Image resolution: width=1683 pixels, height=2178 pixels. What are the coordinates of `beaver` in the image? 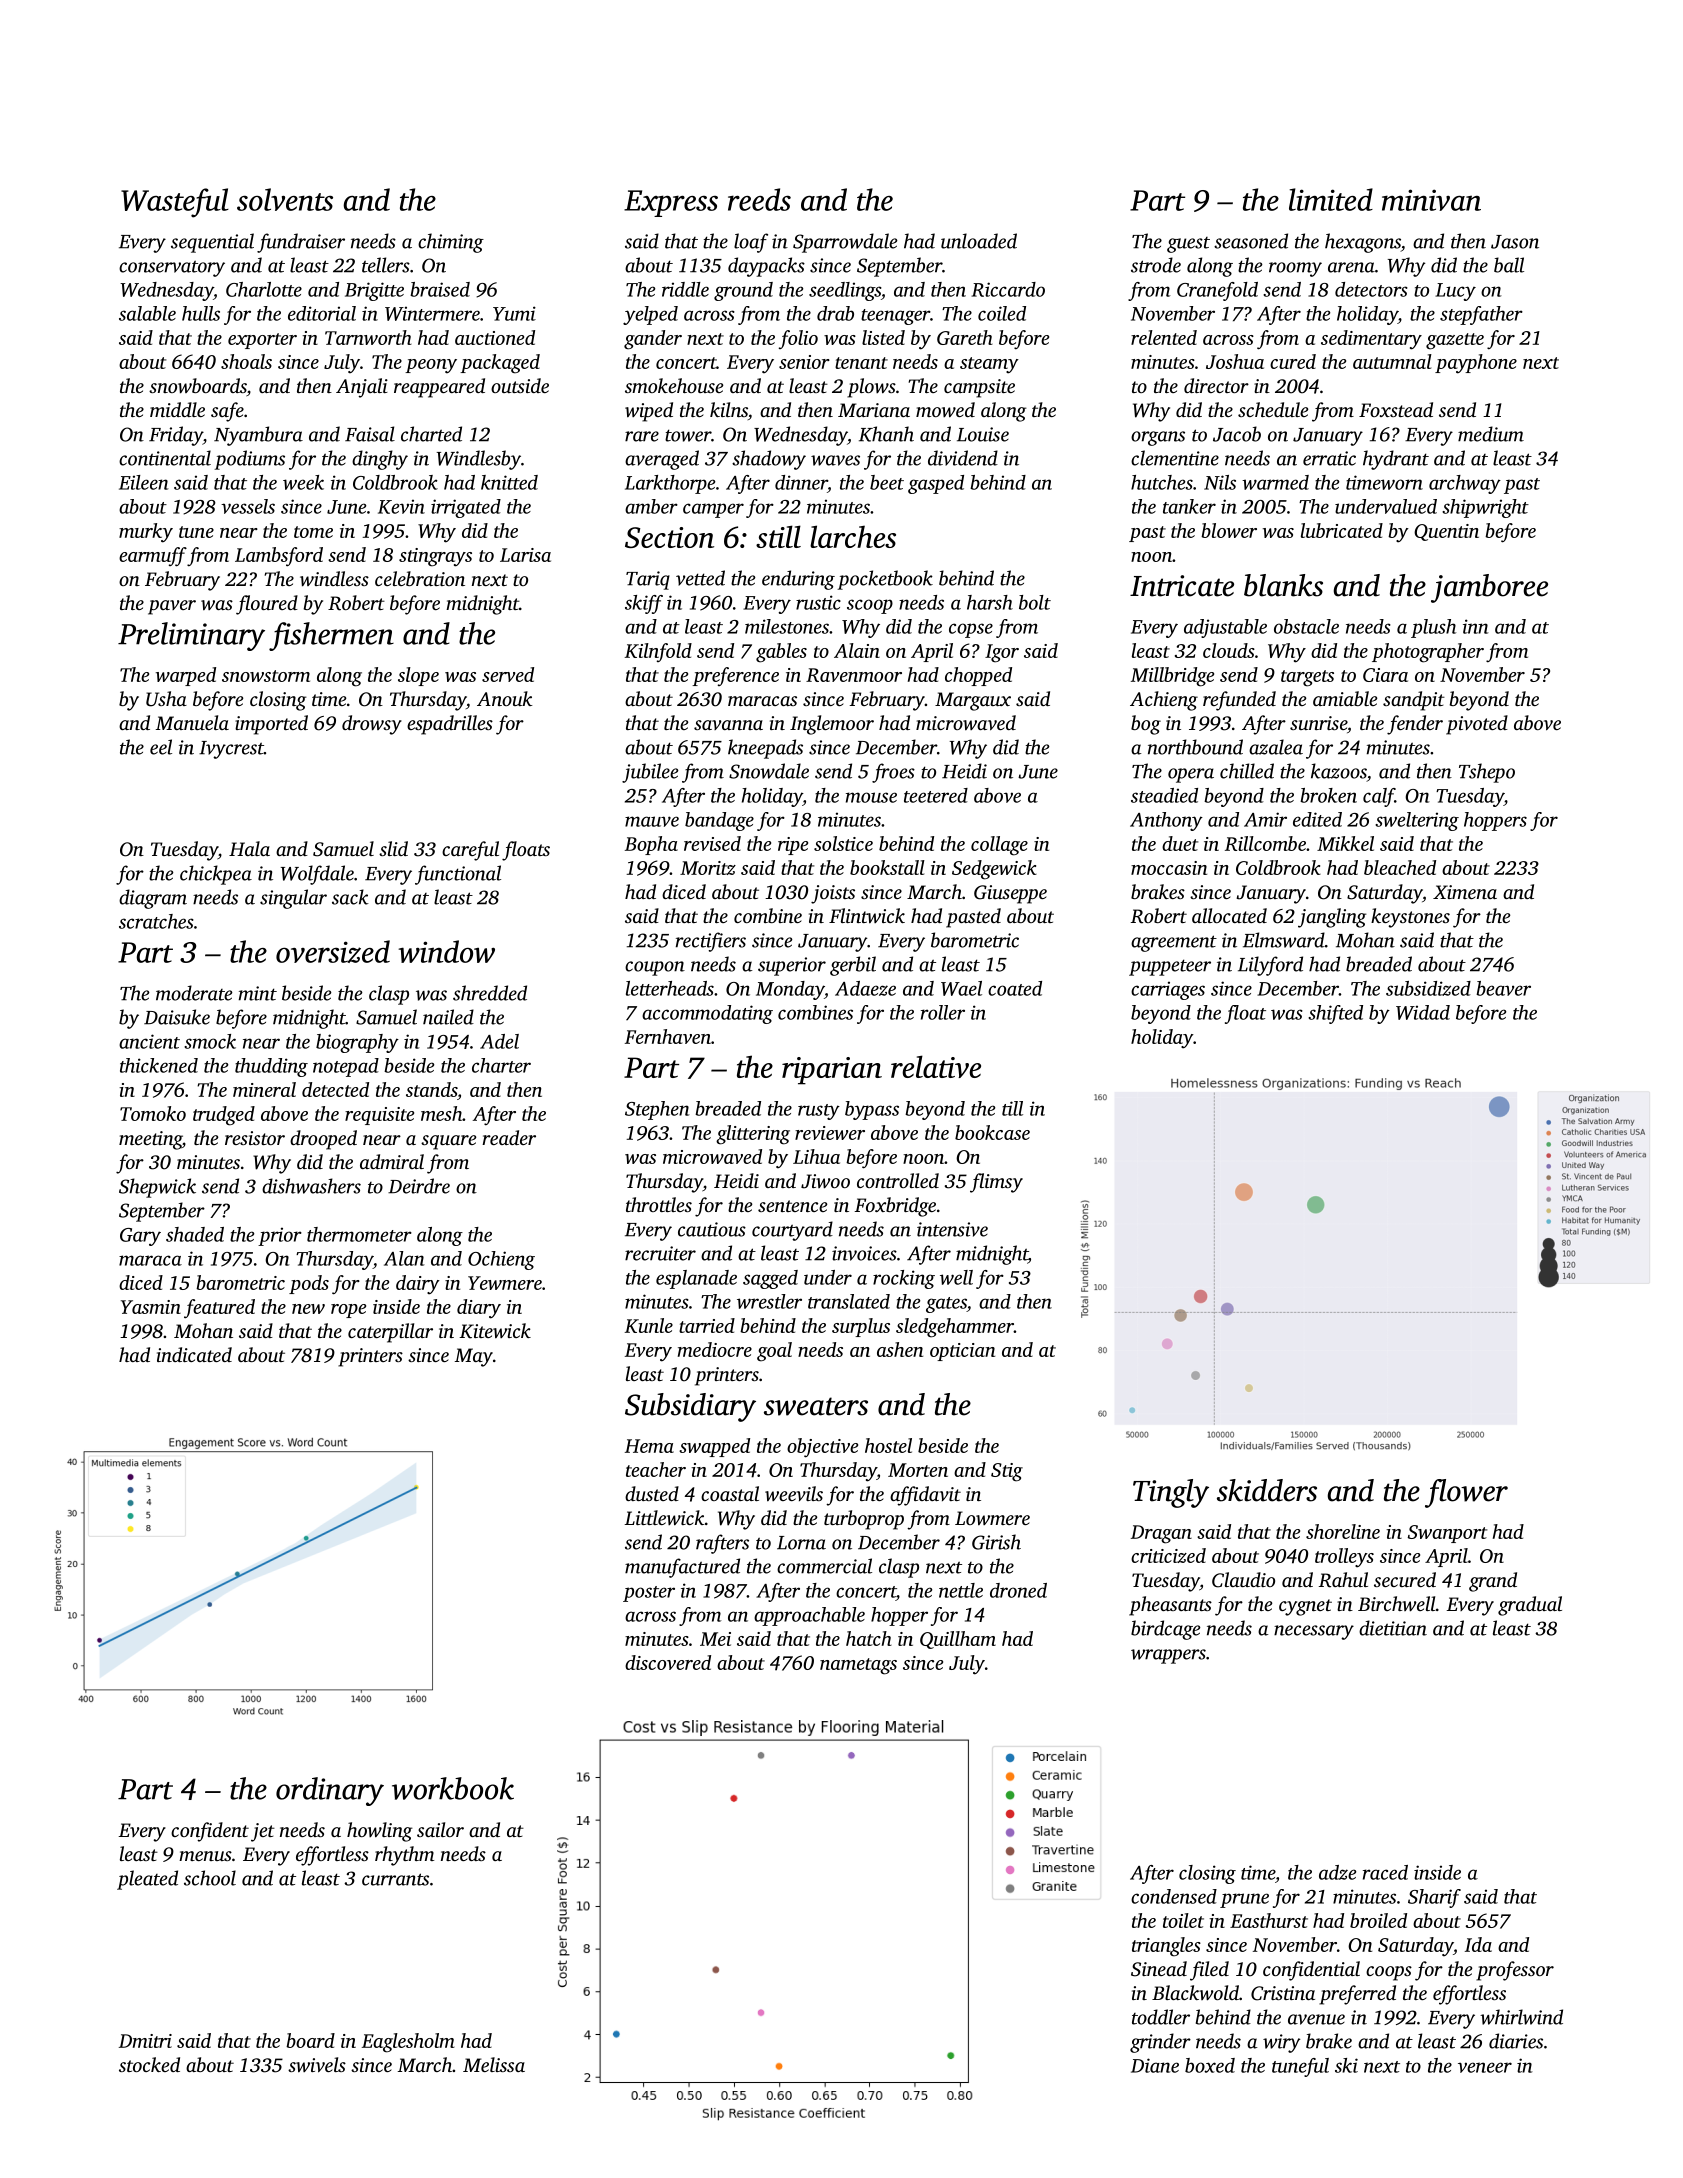 It's located at (1503, 988).
